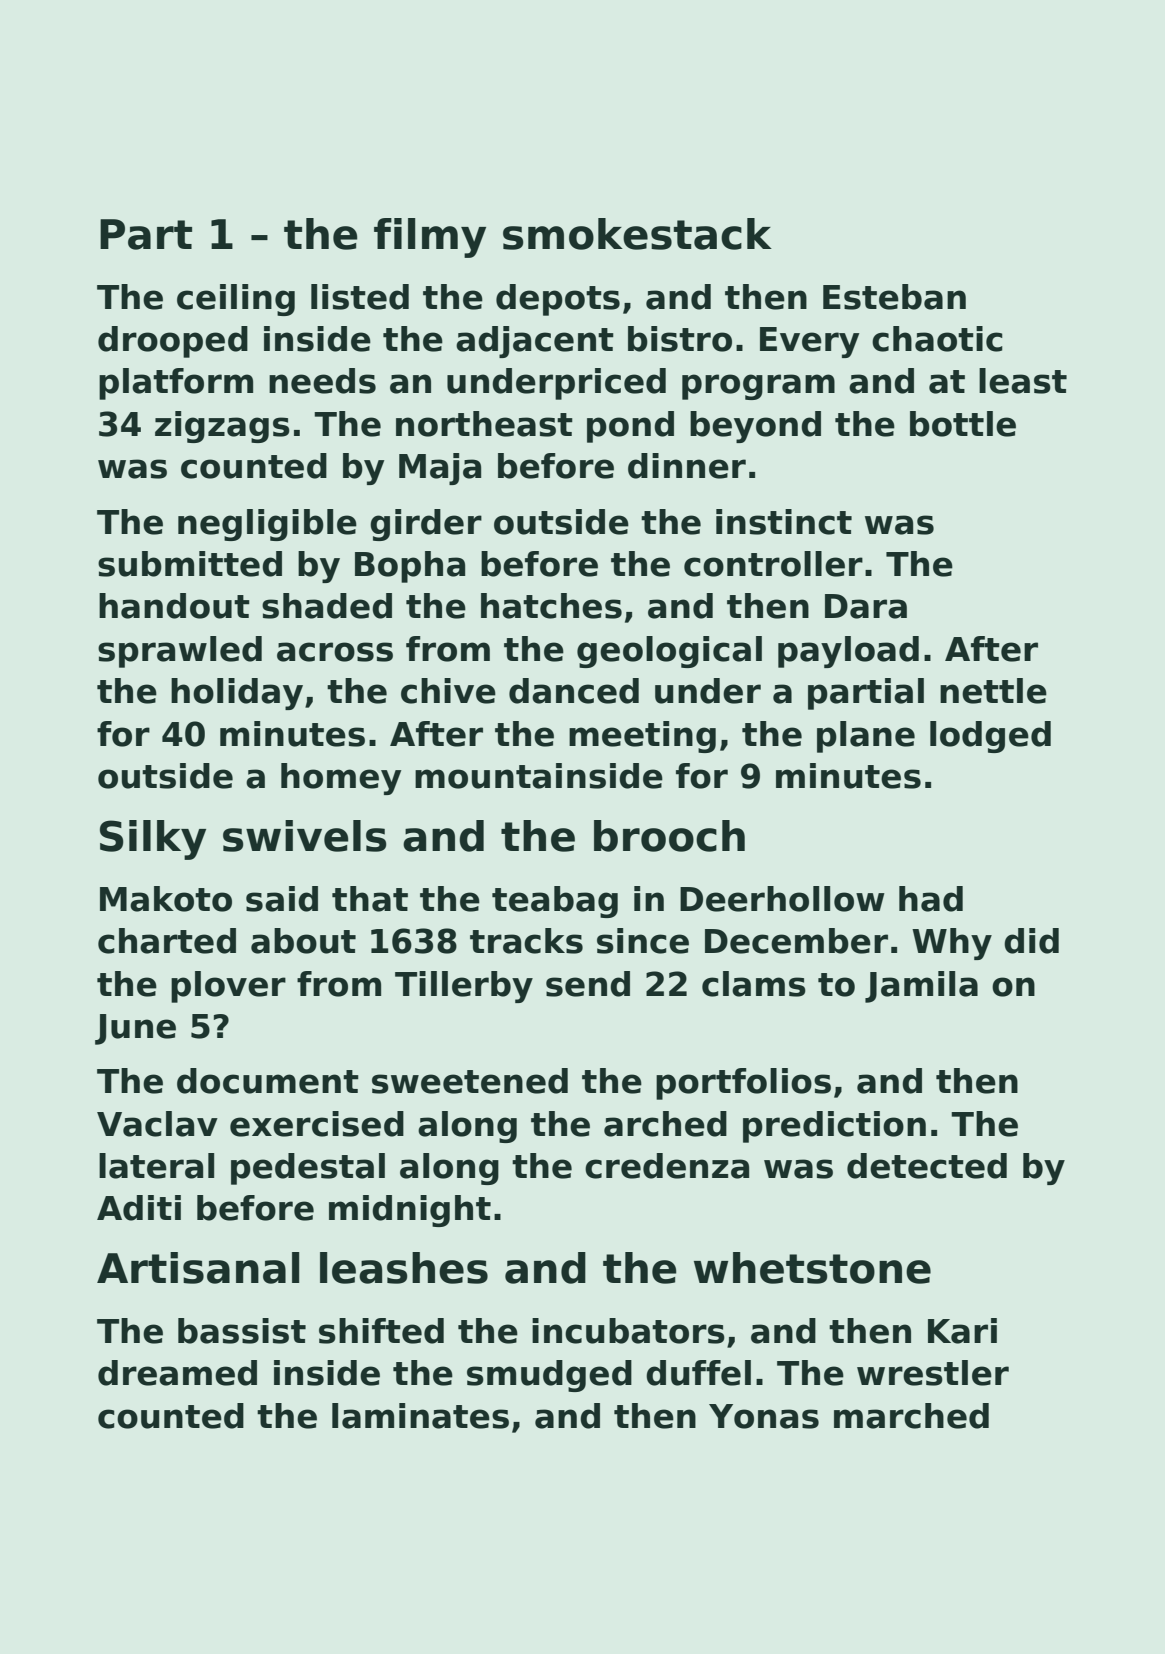 This document has width=1165, height=1654. Describe the element at coordinates (236, 300) in the document. I see `ceiling` at that location.
